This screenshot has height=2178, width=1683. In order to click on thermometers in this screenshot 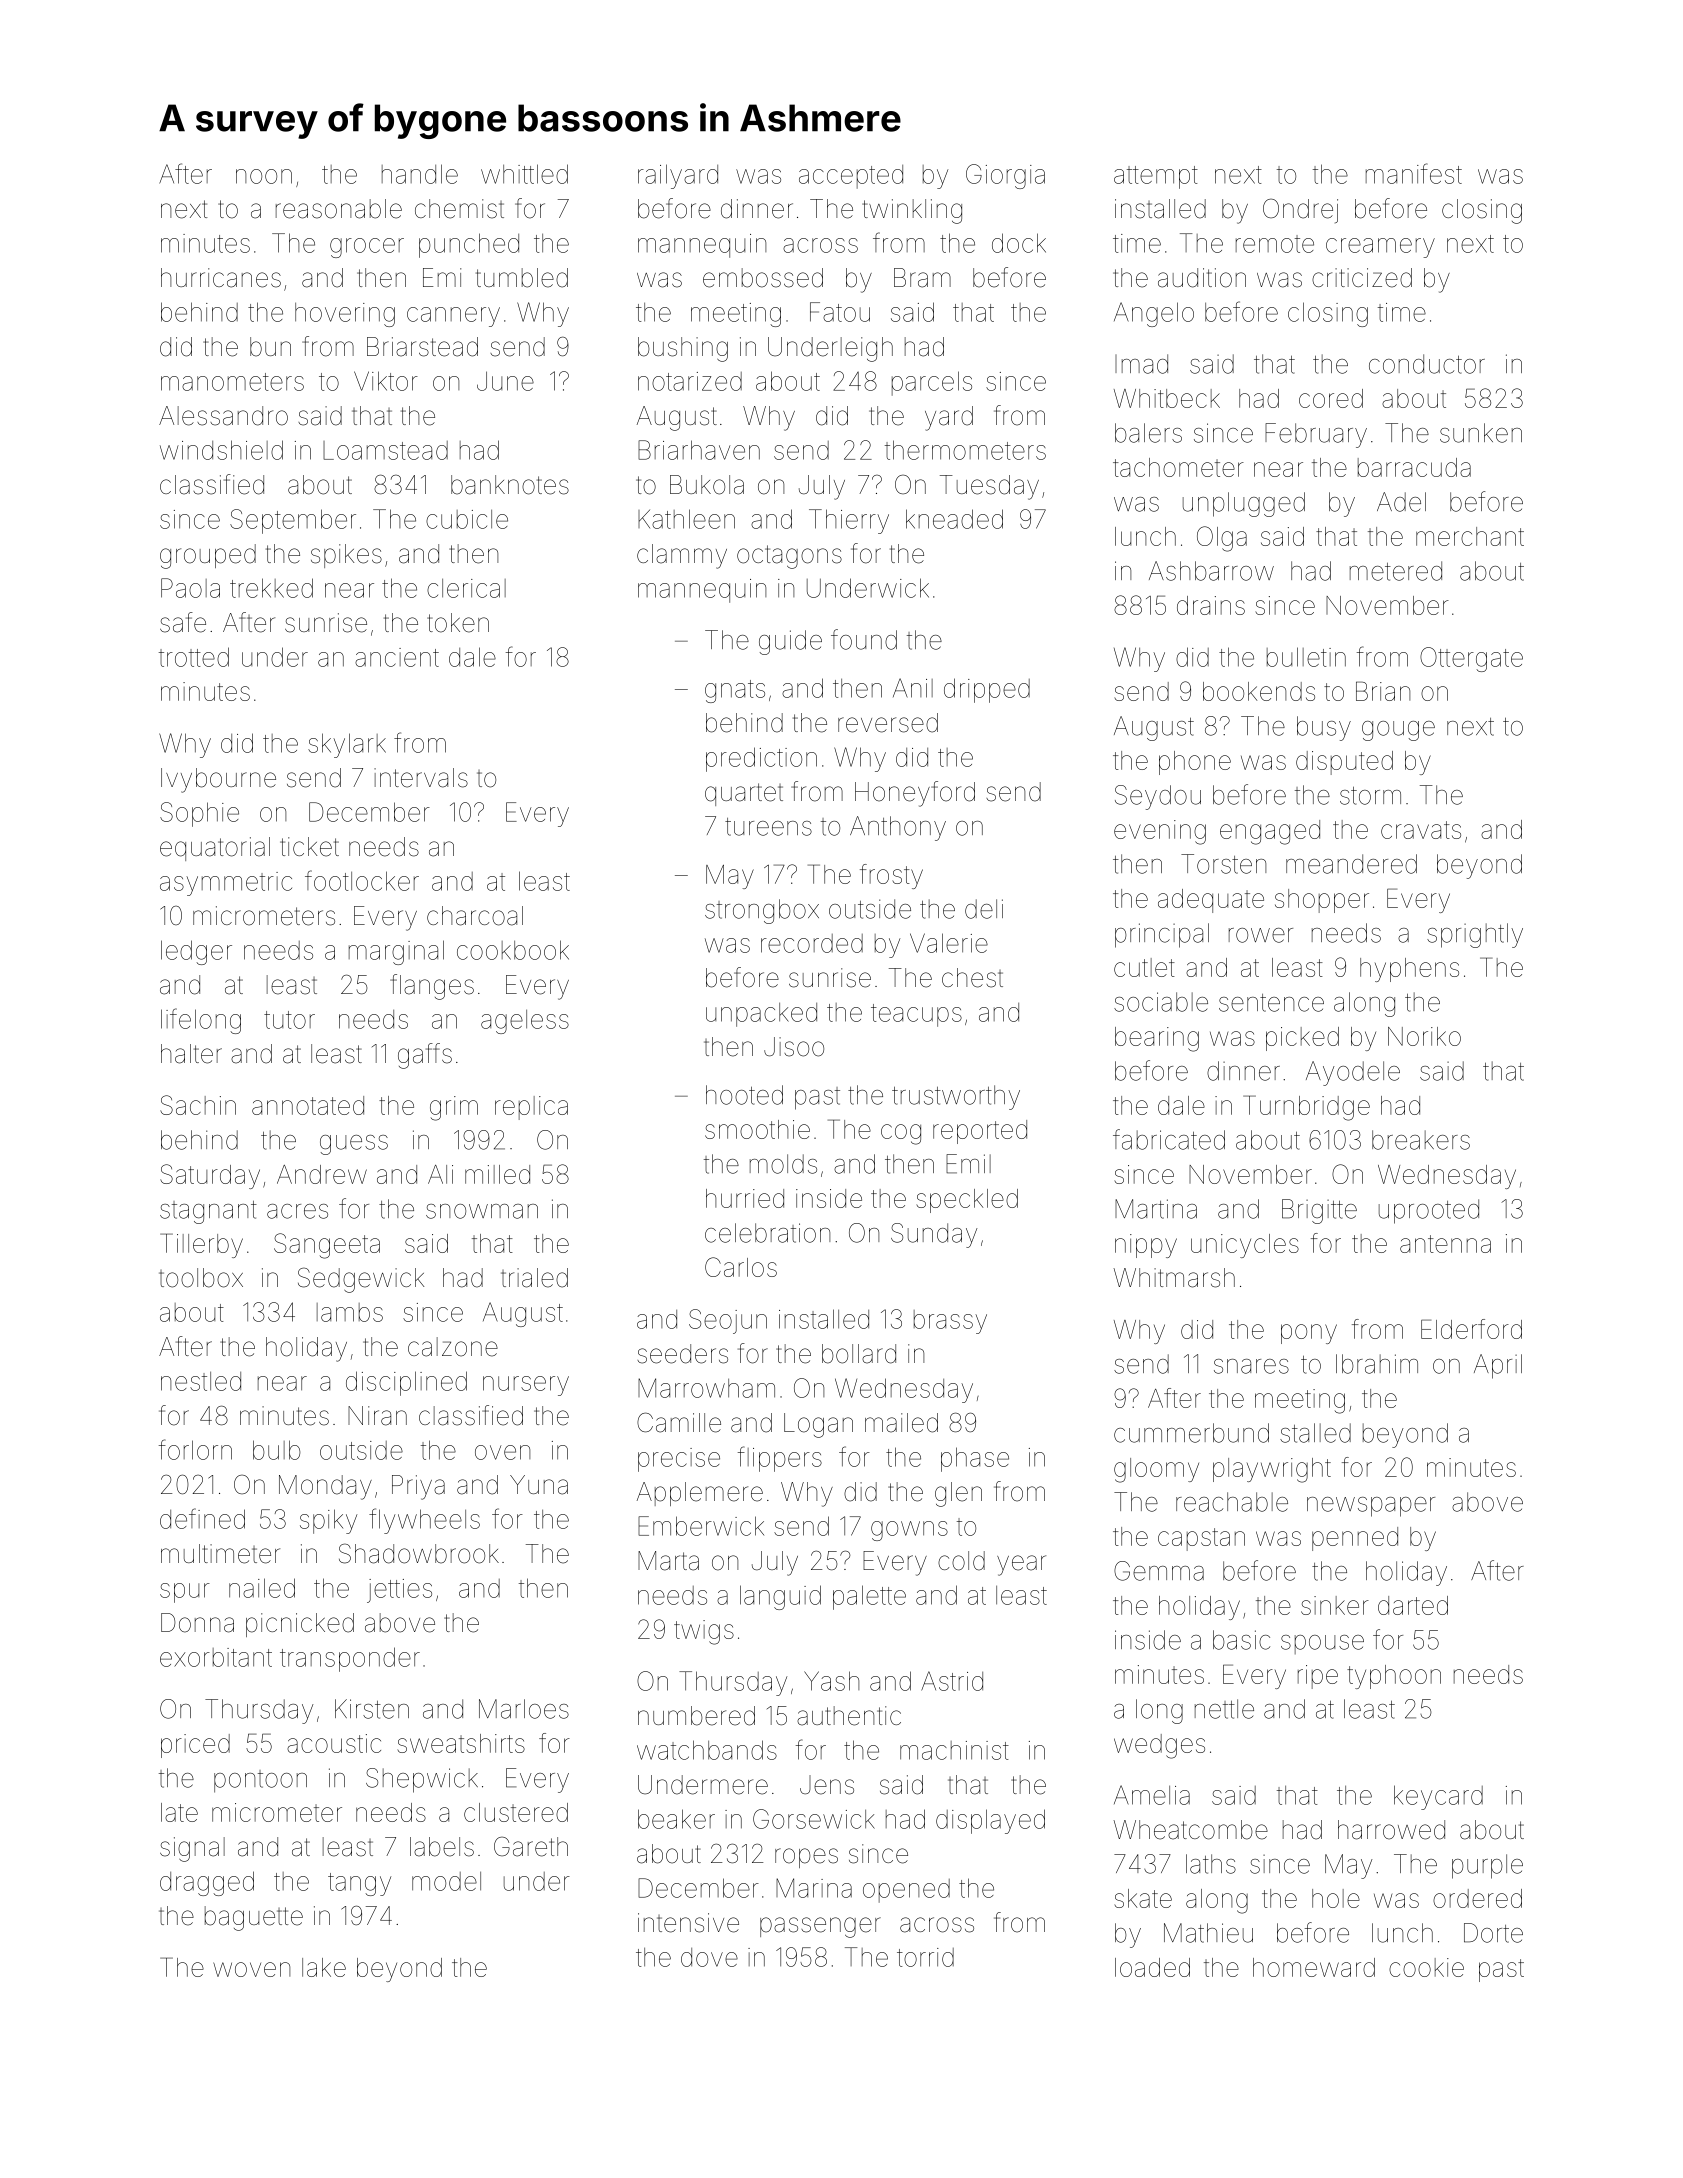, I will do `click(965, 450)`.
